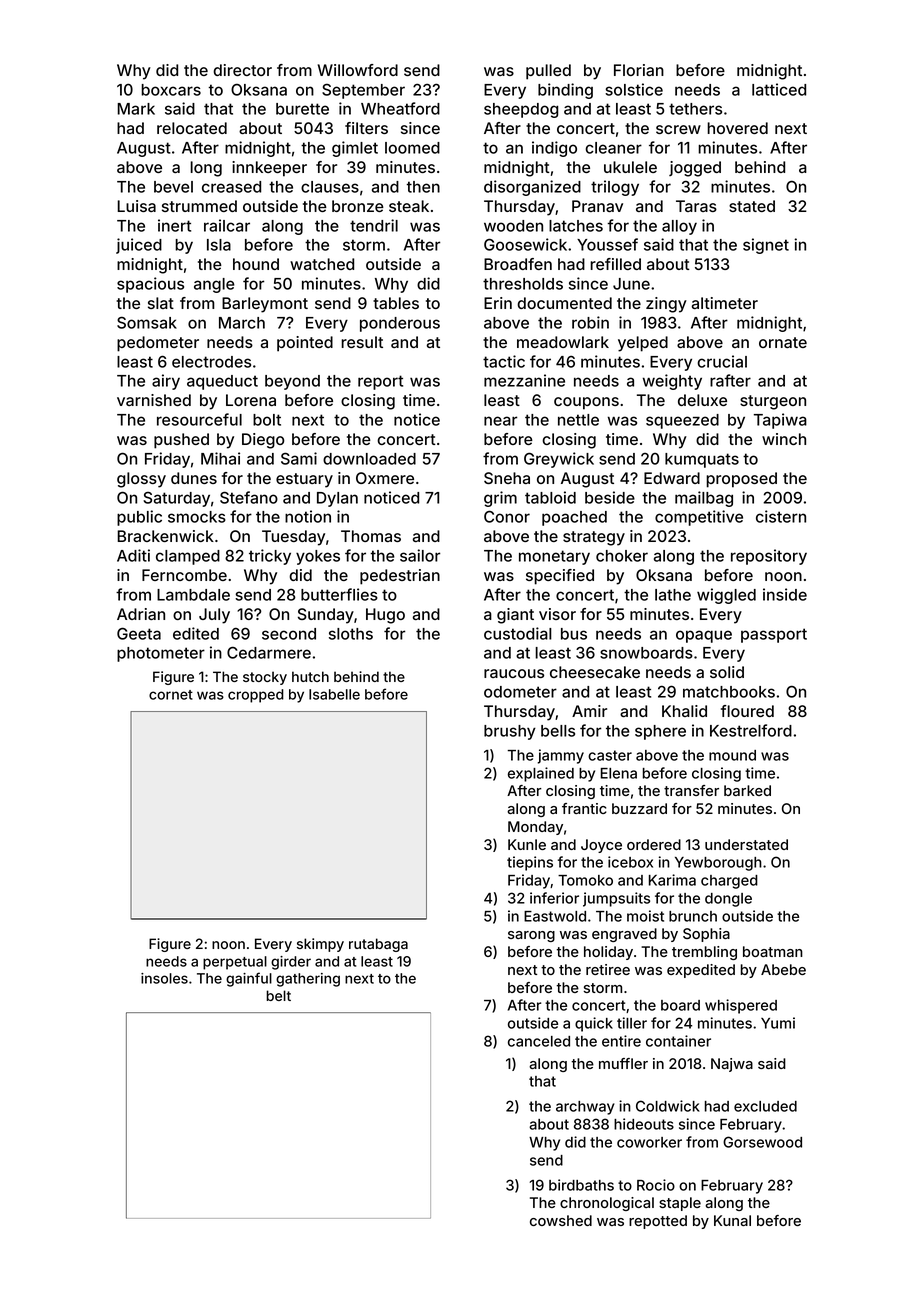 This image has width=924, height=1308. Describe the element at coordinates (561, 1220) in the image. I see `cowshed` at that location.
